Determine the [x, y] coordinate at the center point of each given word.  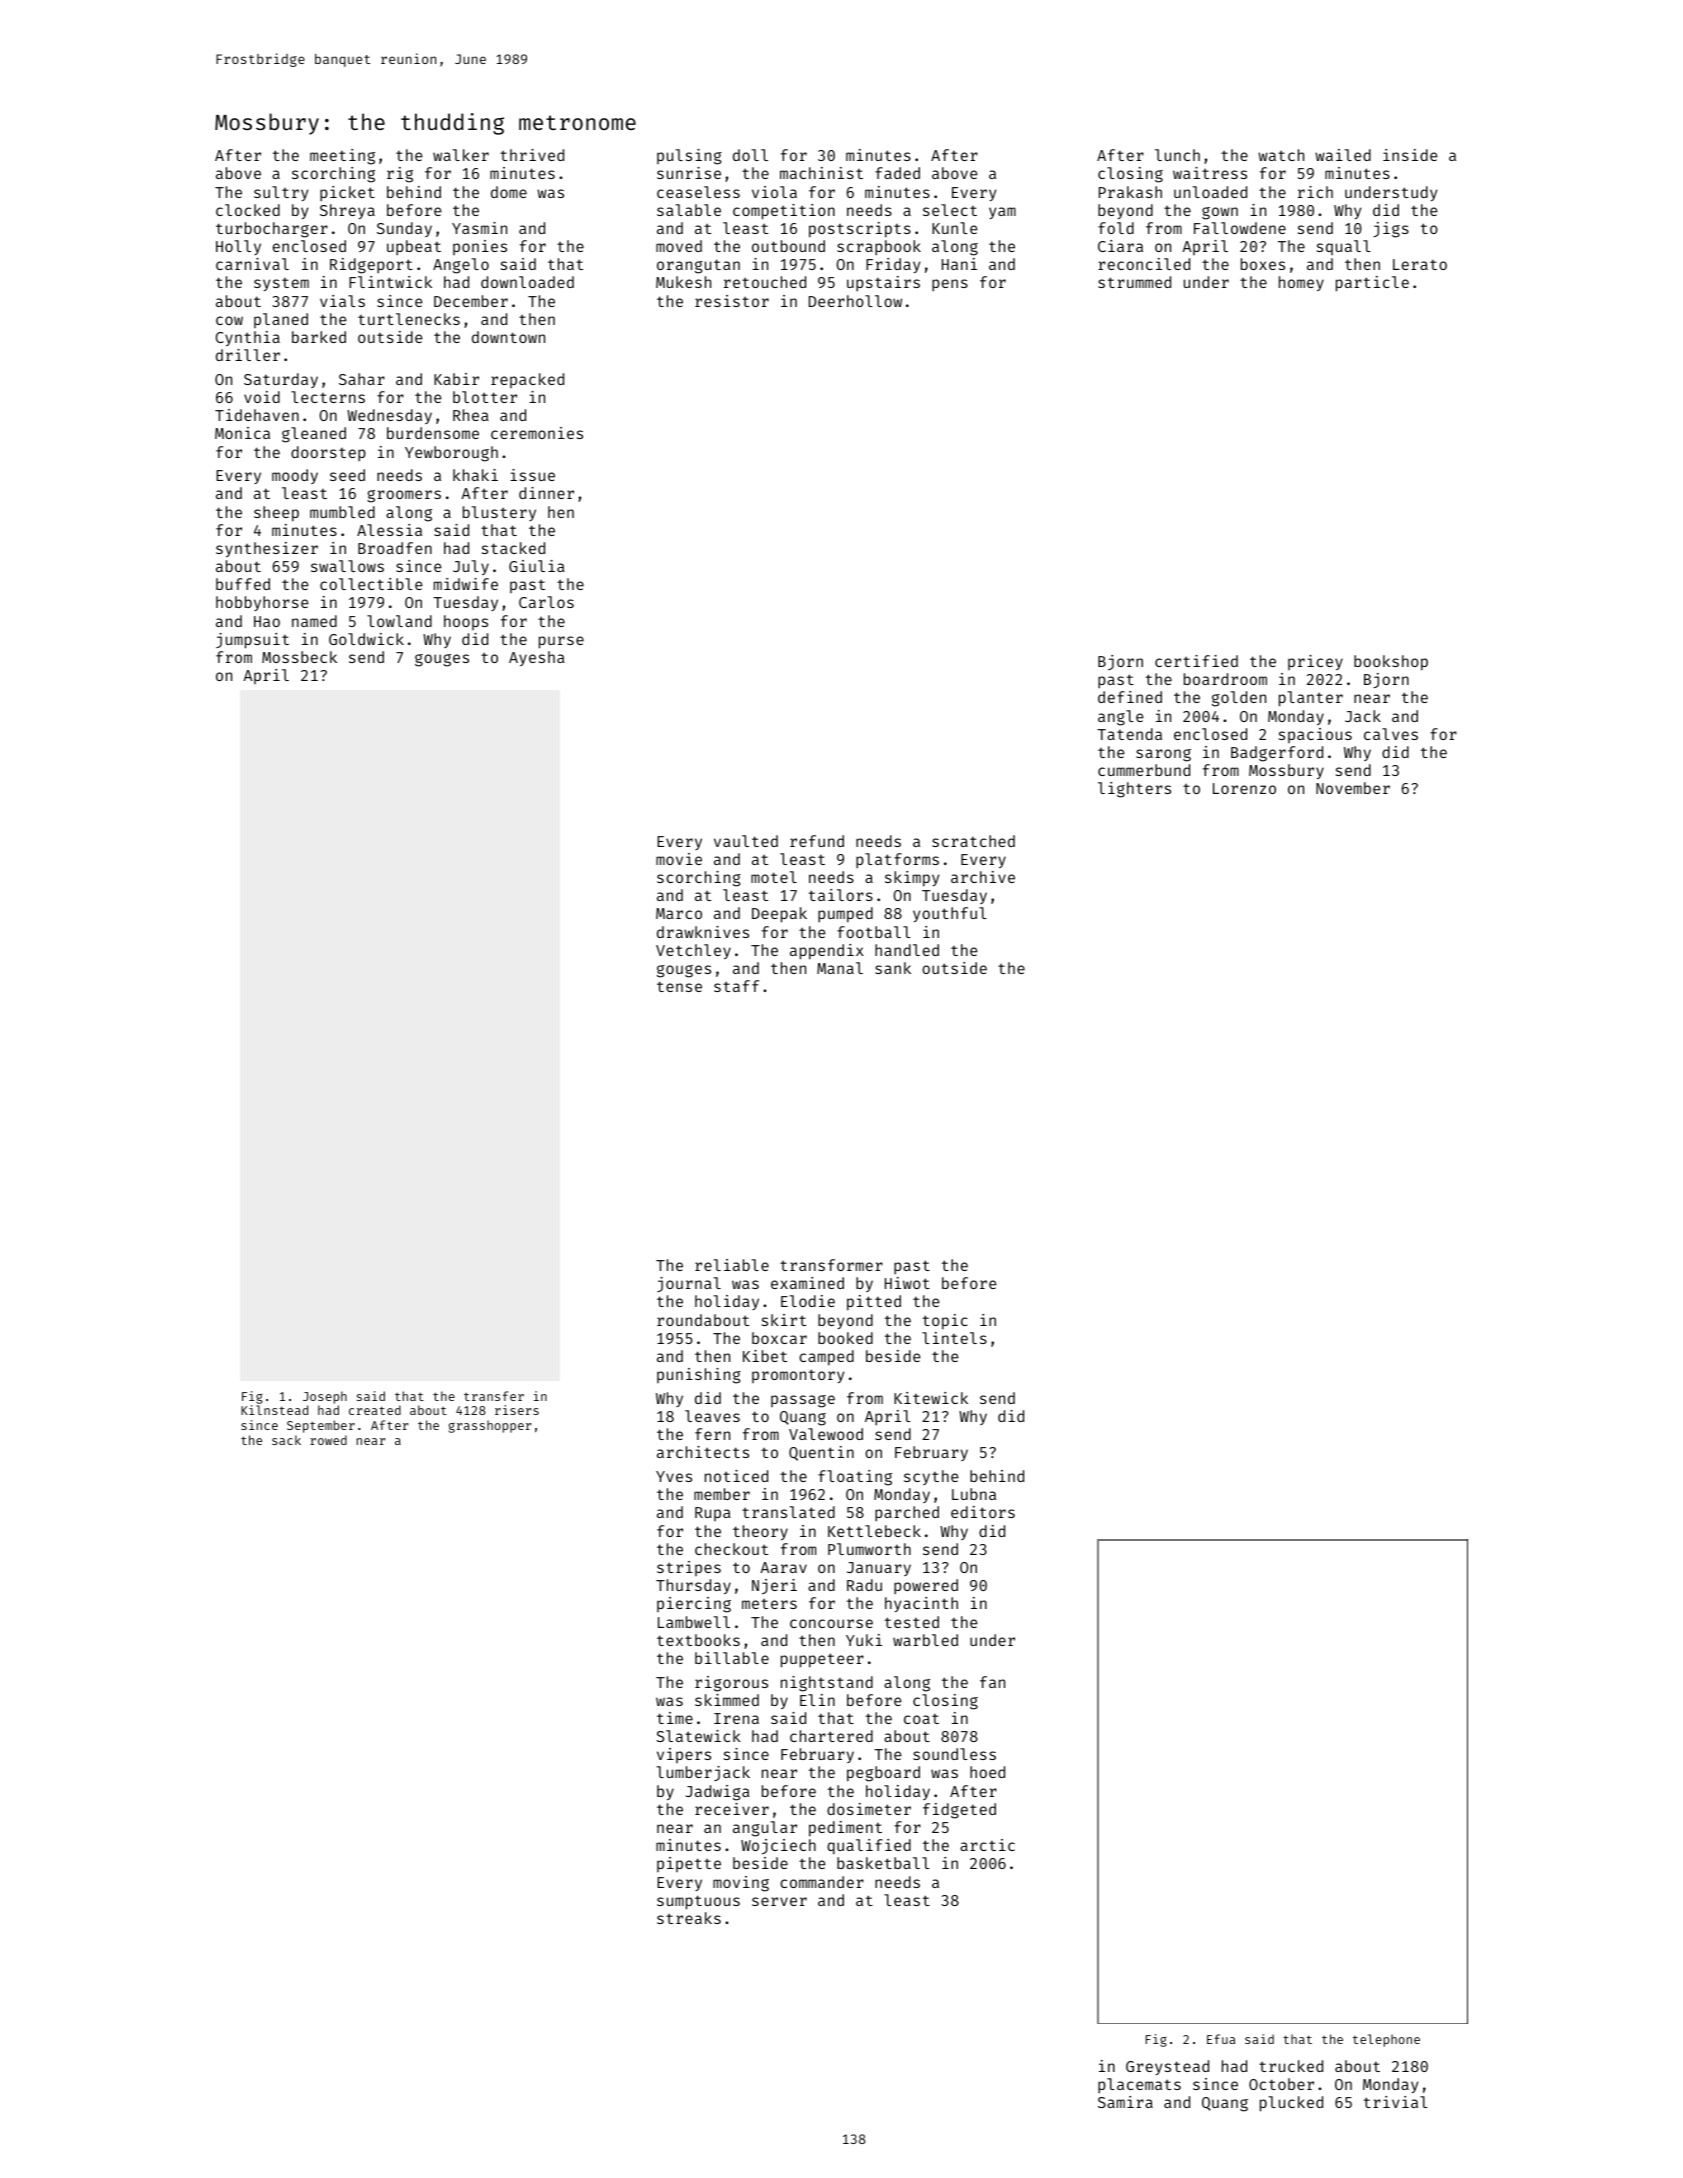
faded [897, 173]
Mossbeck [299, 657]
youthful [950, 914]
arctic [987, 1845]
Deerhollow [855, 301]
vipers [684, 1755]
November [1353, 788]
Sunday [404, 229]
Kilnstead [274, 1410]
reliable [732, 1265]
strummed [1134, 282]
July [471, 567]
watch [1281, 155]
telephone [1386, 2040]
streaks [689, 1918]
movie [679, 859]
